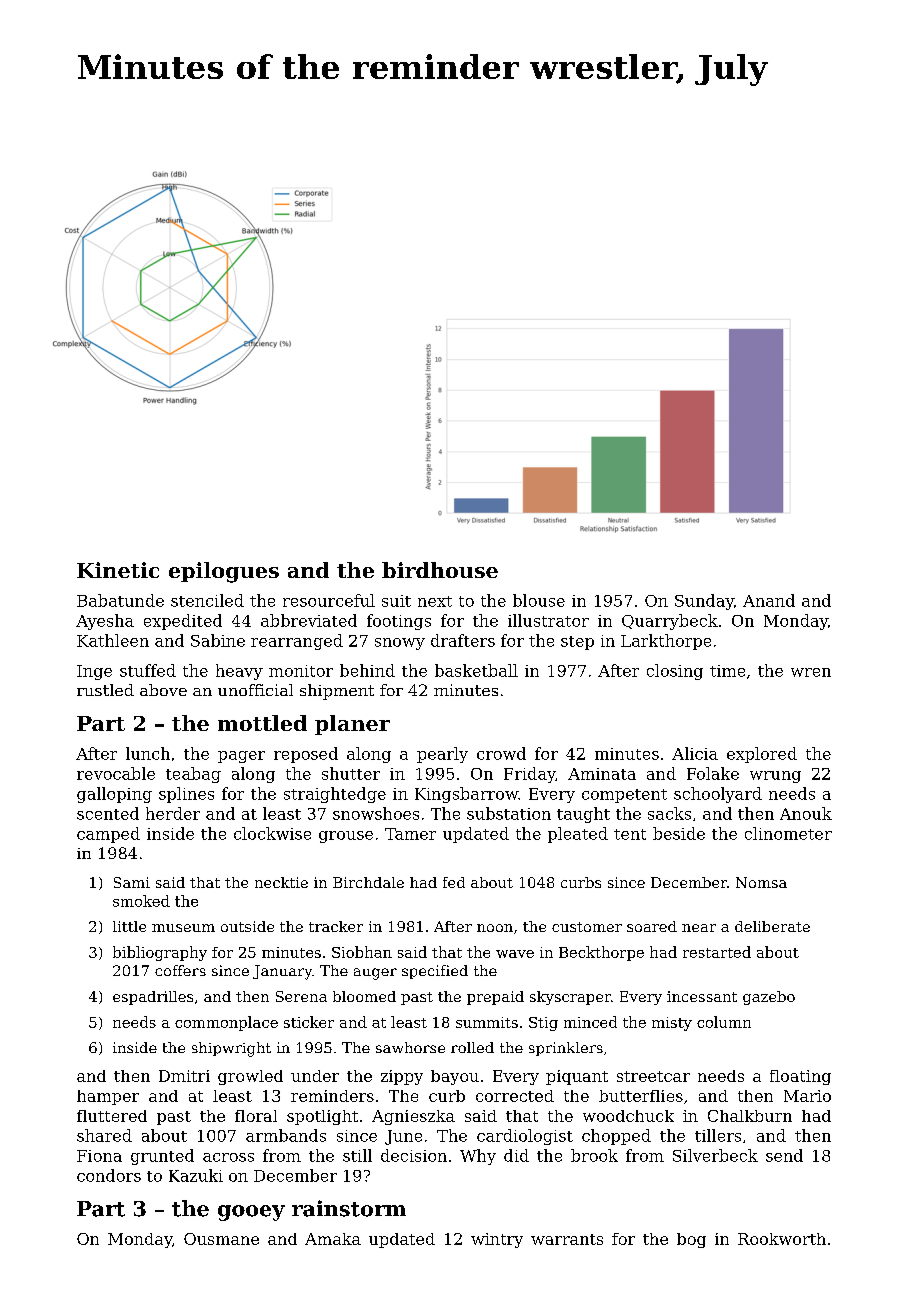 This page has width=908, height=1316. Describe the element at coordinates (99, 1156) in the page. I see `Fiona` at that location.
